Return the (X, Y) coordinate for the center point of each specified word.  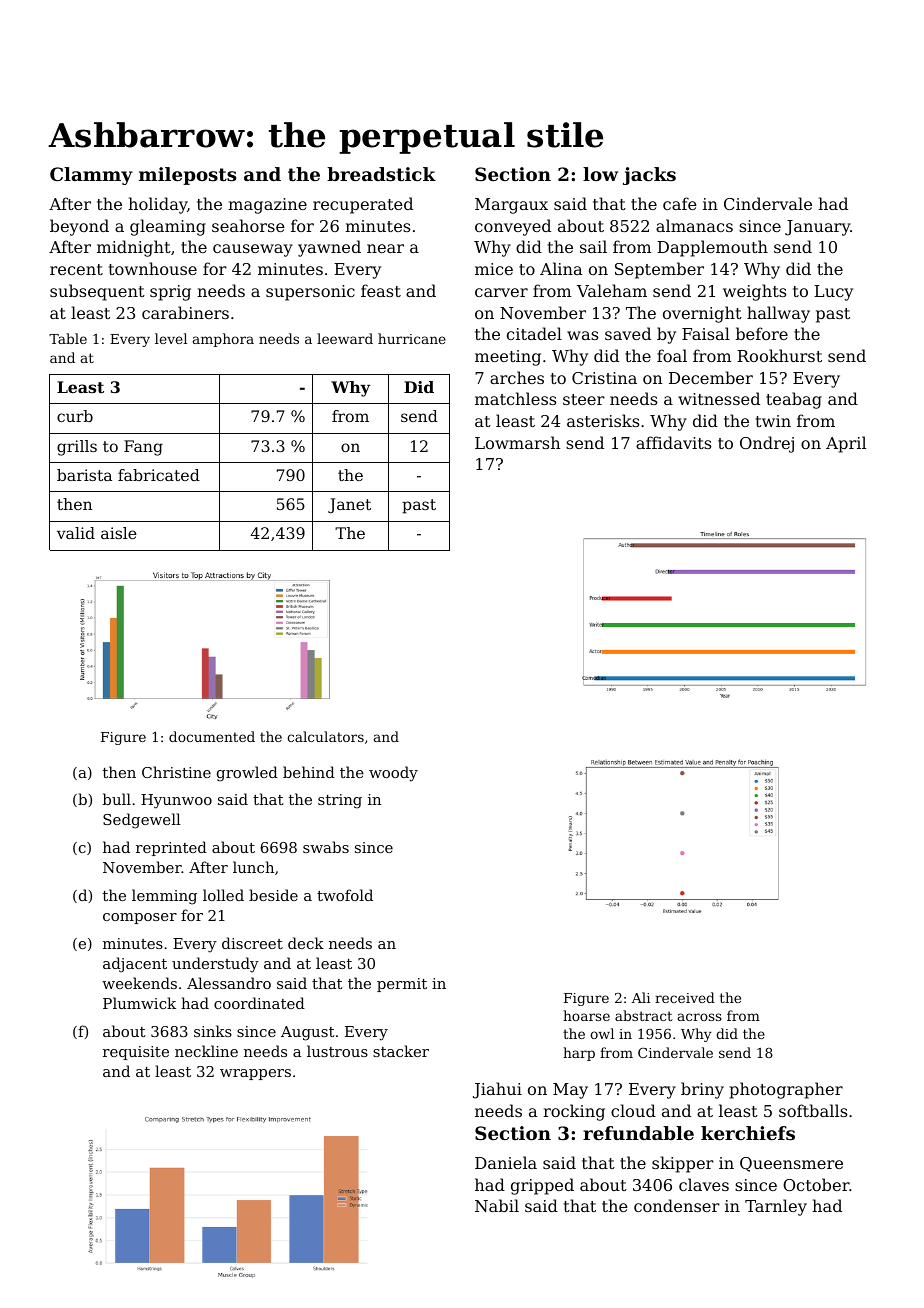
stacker (401, 1051)
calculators (325, 736)
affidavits (673, 442)
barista (84, 475)
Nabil (497, 1205)
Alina (561, 268)
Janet (349, 506)
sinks (213, 1031)
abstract (644, 1015)
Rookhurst (779, 355)
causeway (253, 250)
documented (212, 736)
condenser (677, 1205)
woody (393, 774)
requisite (136, 1053)
